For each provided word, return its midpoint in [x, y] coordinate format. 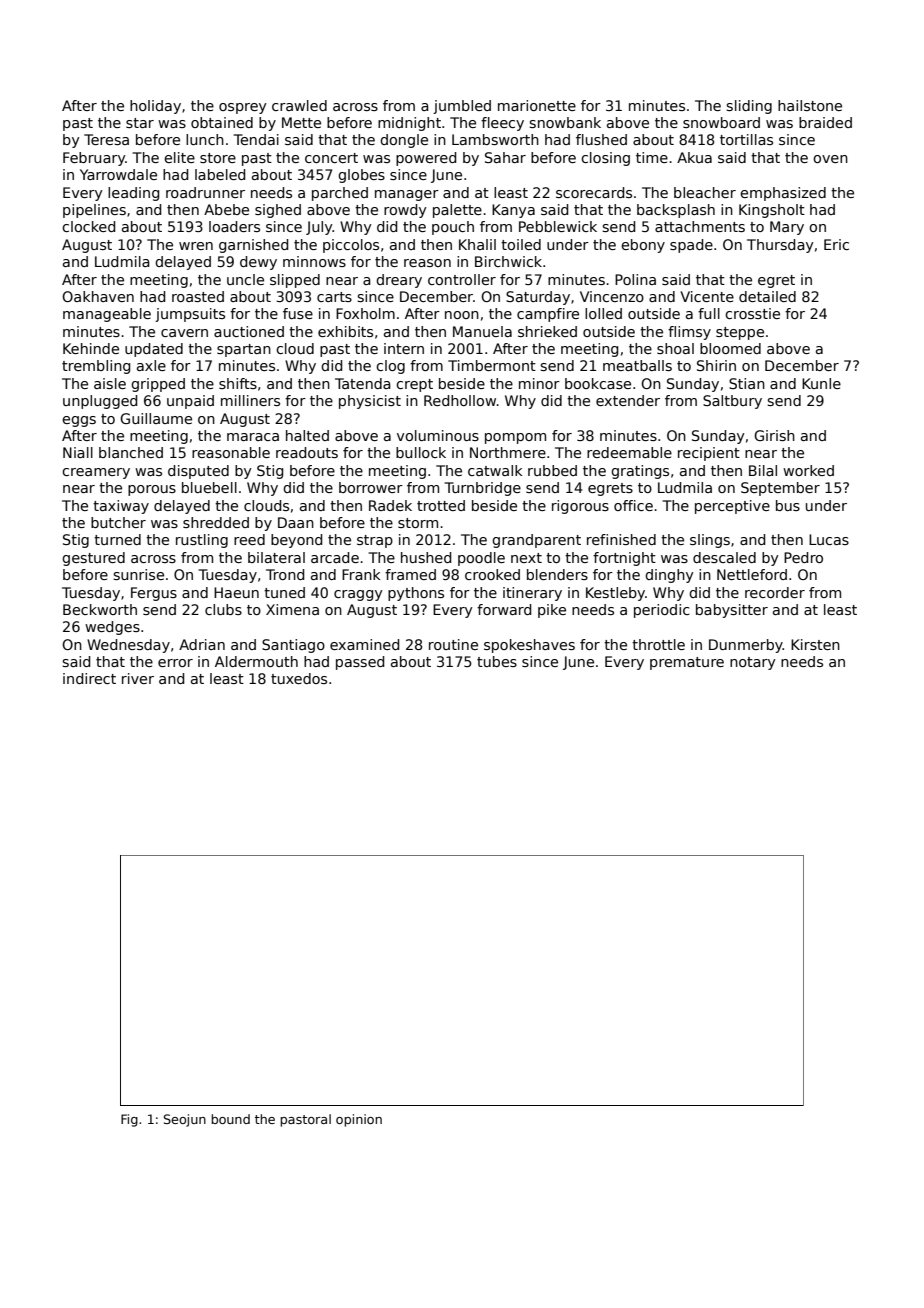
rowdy [405, 211]
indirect [89, 678]
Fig [129, 1120]
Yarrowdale [118, 174]
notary [753, 663]
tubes [497, 661]
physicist [370, 402]
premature [687, 663]
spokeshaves [529, 646]
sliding [749, 107]
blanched [131, 452]
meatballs [637, 365]
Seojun [185, 1120]
